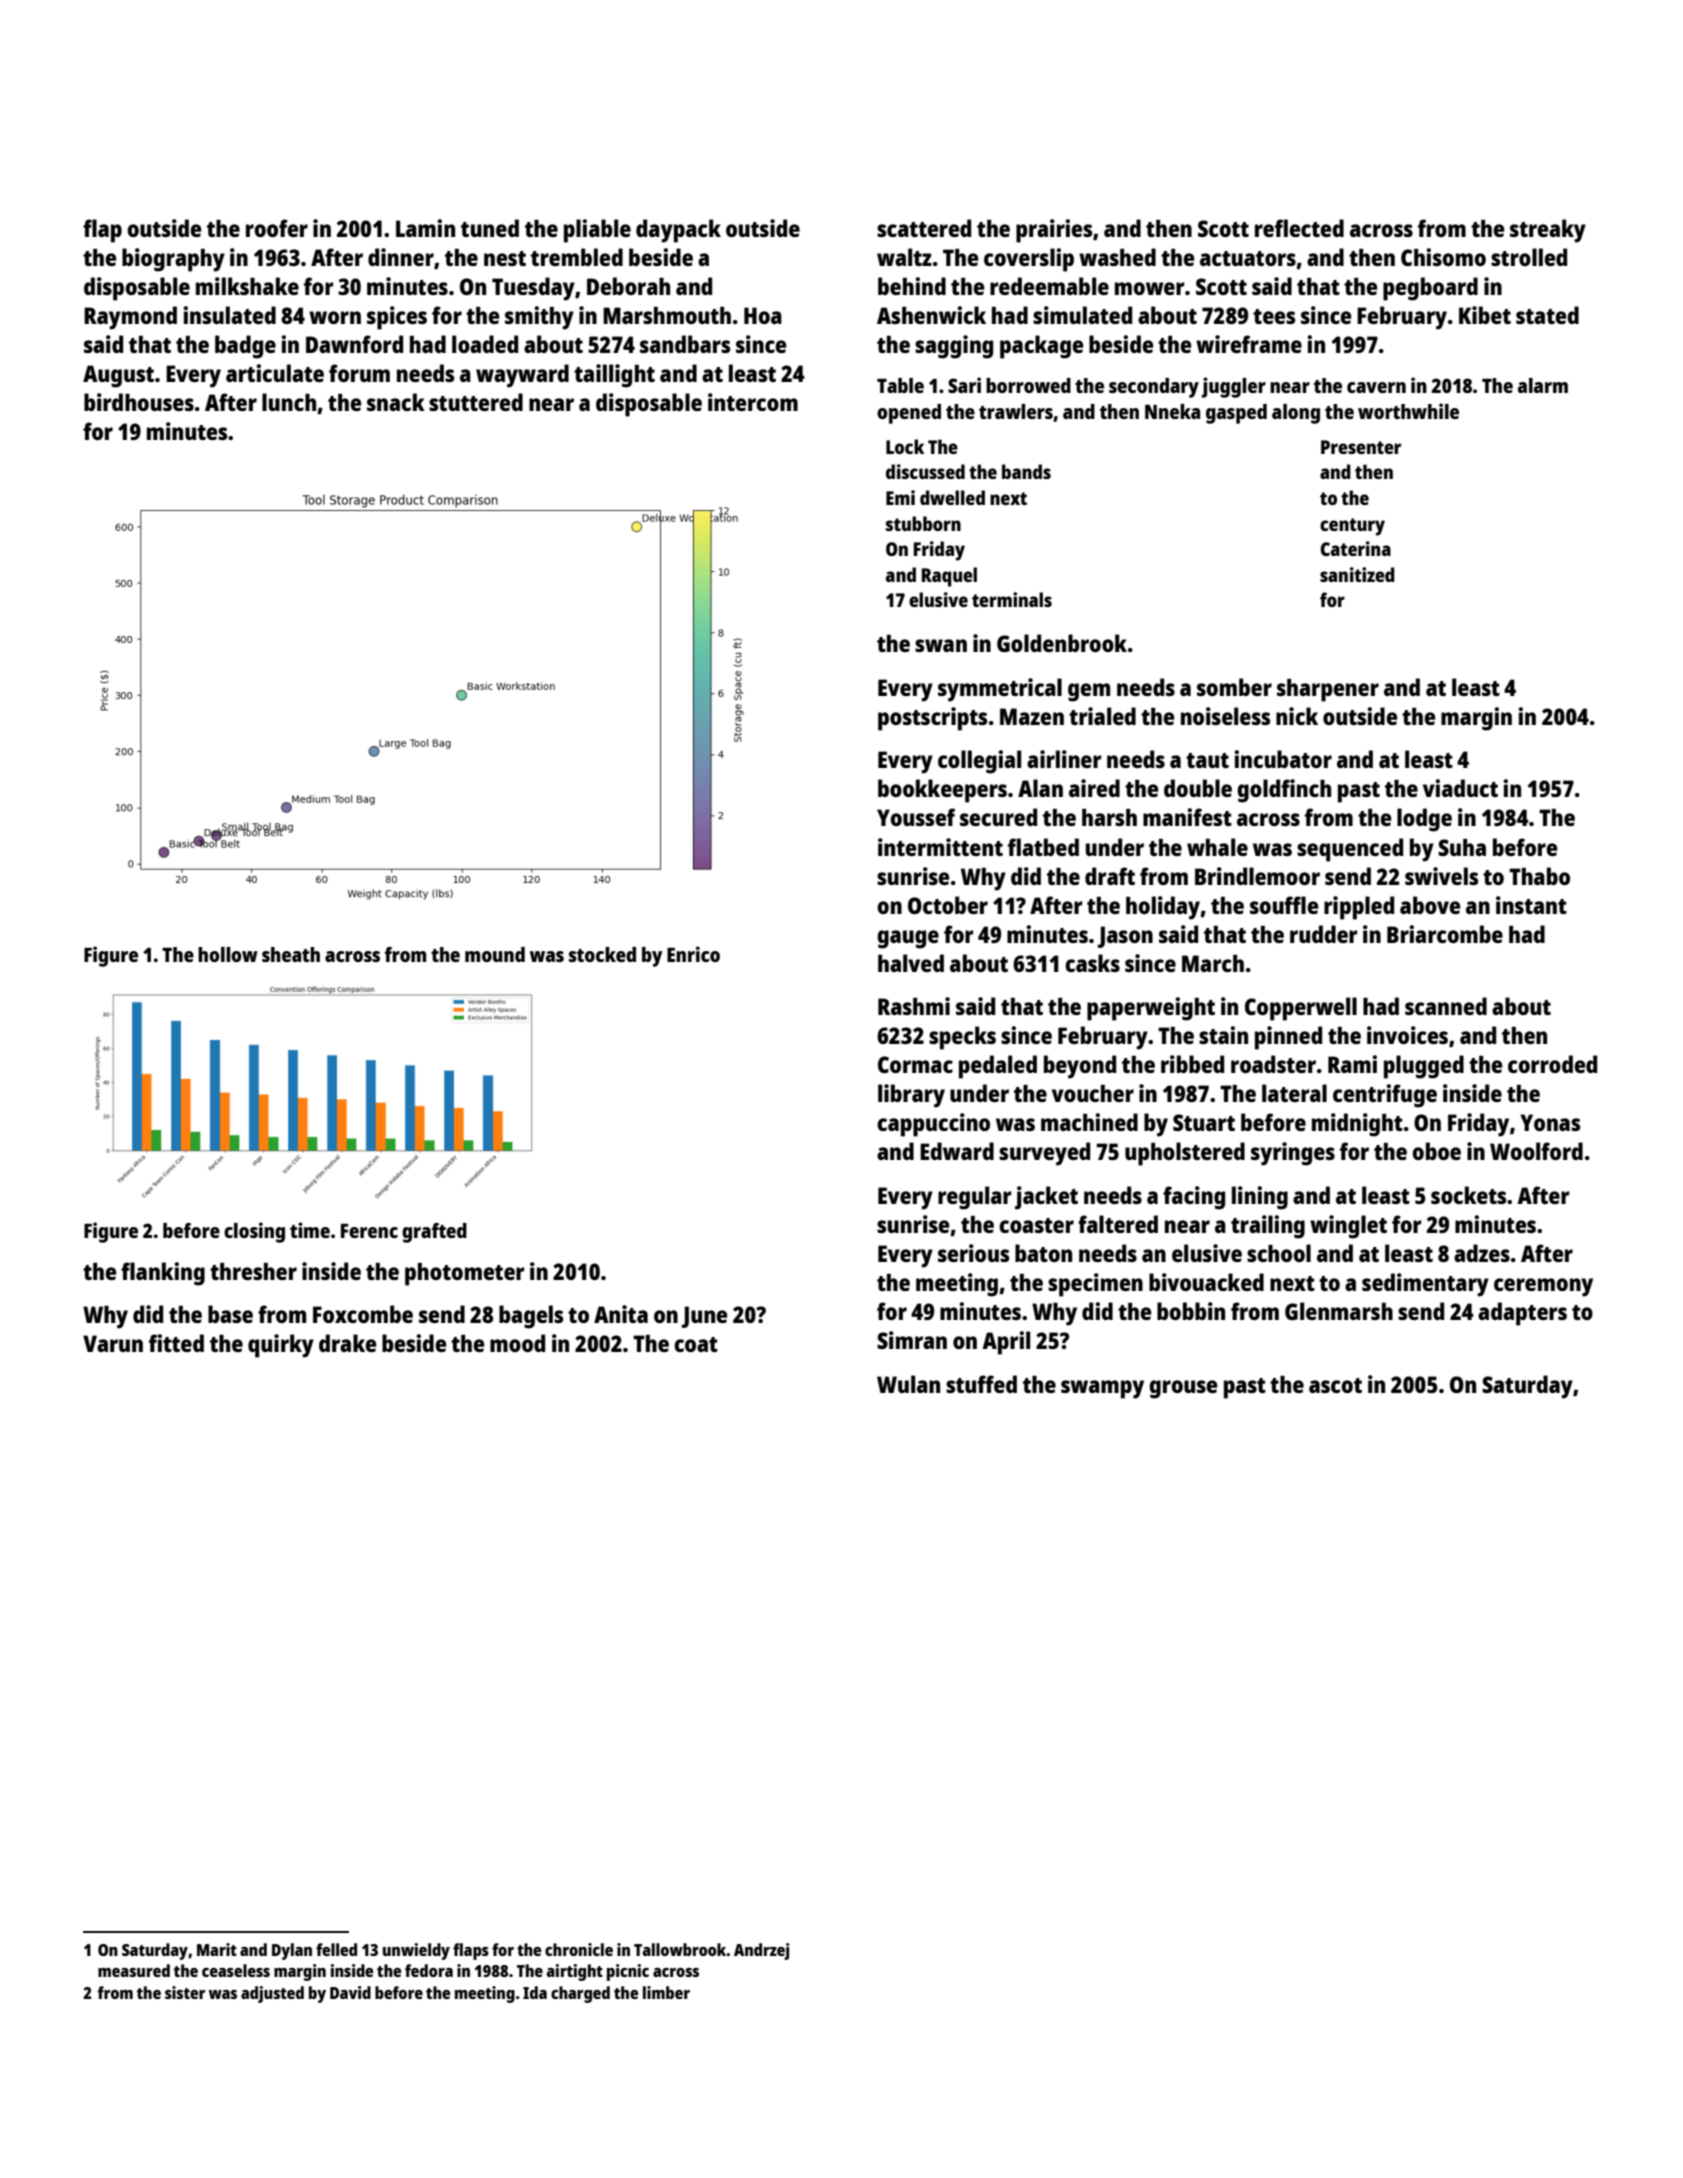 The height and width of the document is (2178, 1683). I want to click on ascot, so click(1335, 1385).
